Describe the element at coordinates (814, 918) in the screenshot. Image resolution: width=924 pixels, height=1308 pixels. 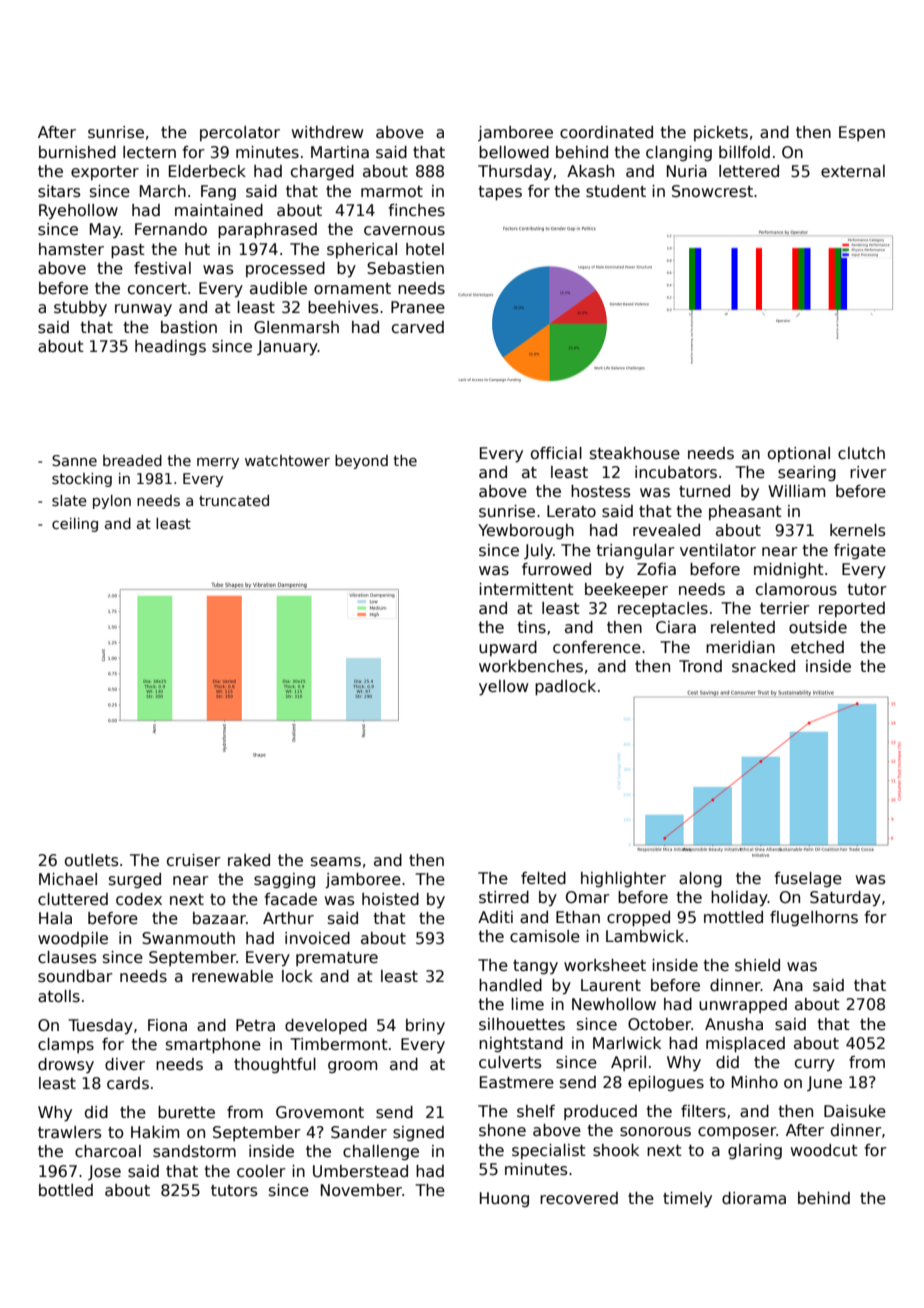
I see `flugelhorns` at that location.
